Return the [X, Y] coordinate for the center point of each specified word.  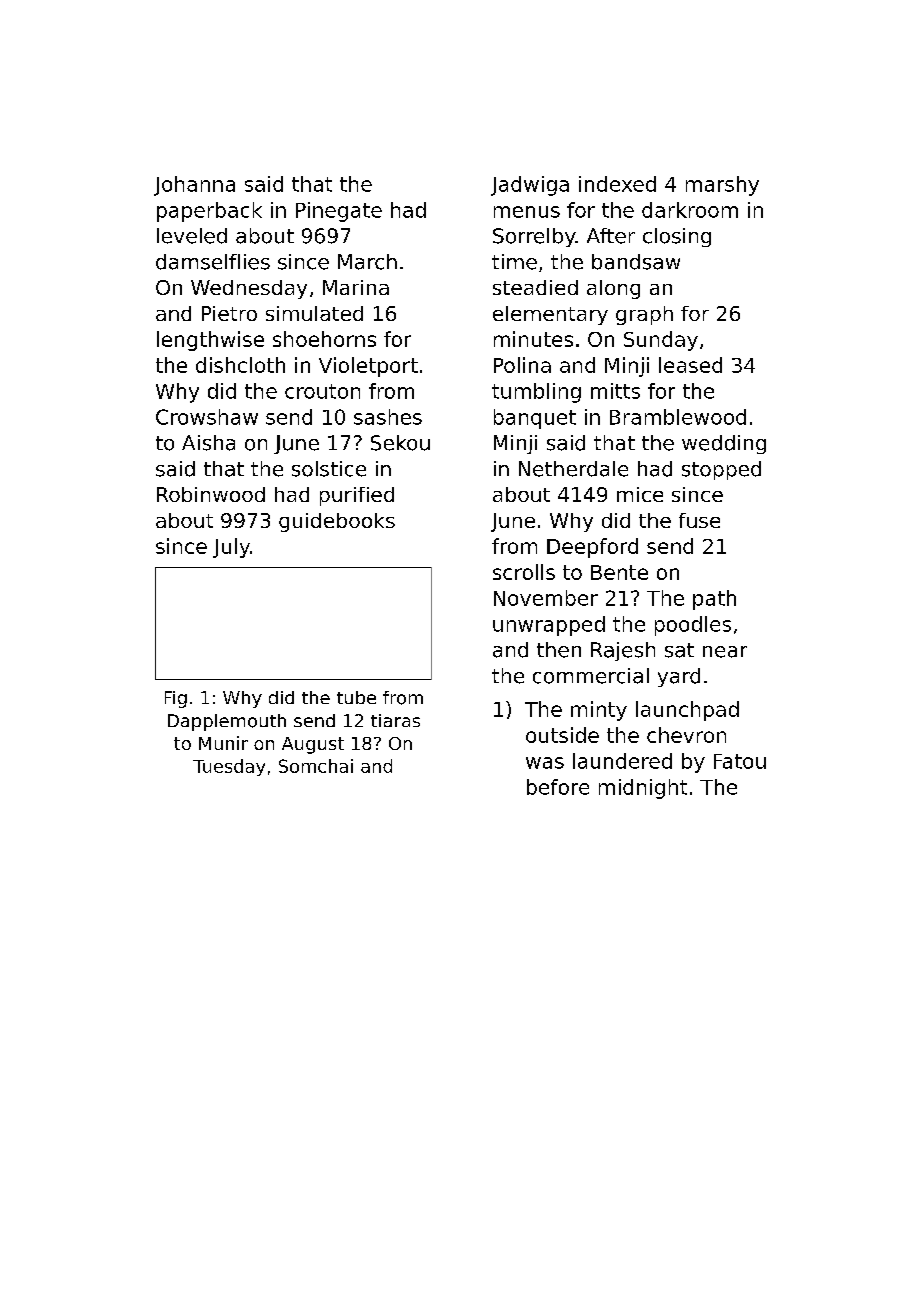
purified [357, 496]
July [231, 548]
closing [677, 237]
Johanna [194, 186]
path [714, 600]
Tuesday [229, 767]
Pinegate [339, 212]
